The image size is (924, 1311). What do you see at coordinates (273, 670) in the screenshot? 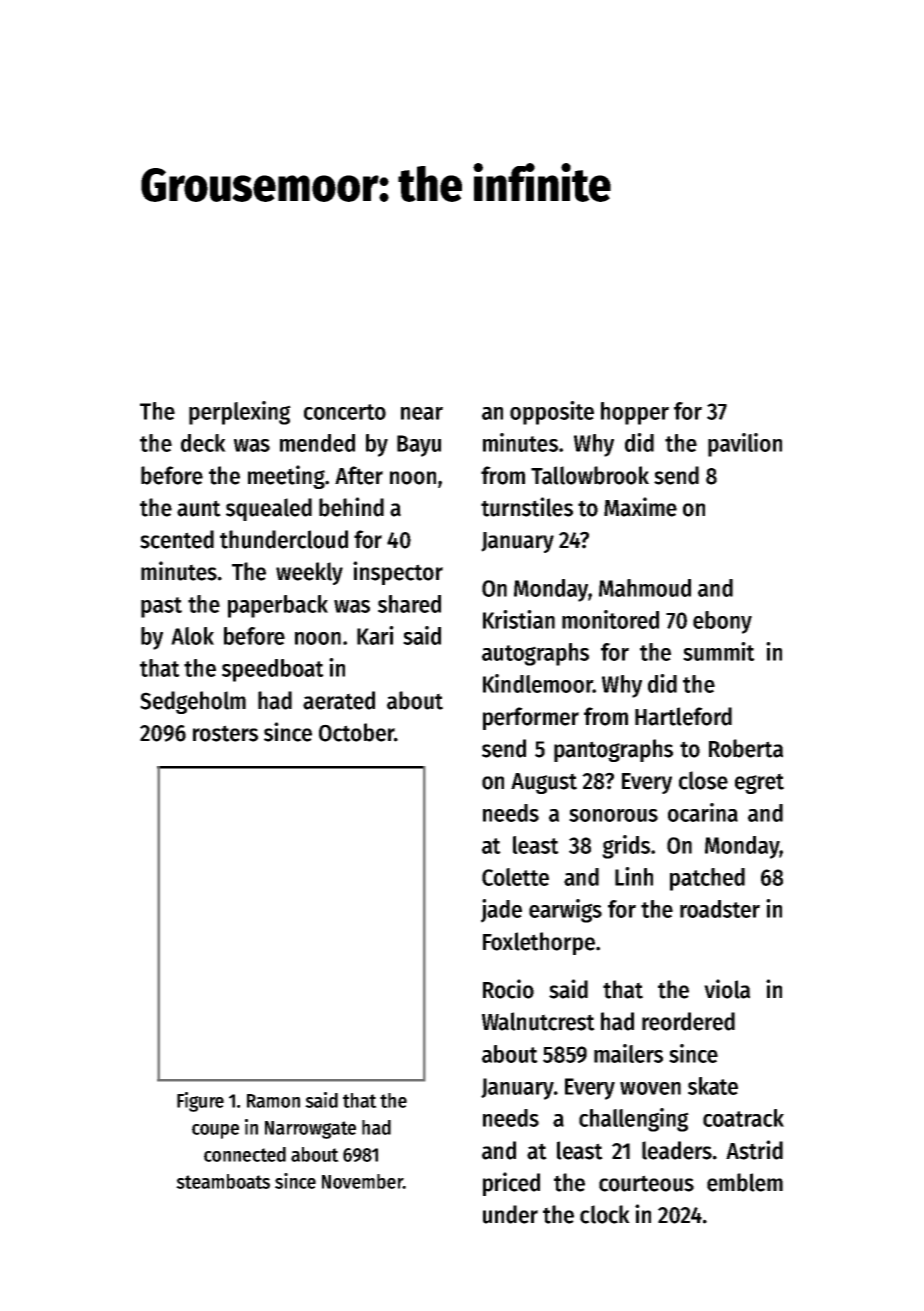
I see `speedboat` at bounding box center [273, 670].
